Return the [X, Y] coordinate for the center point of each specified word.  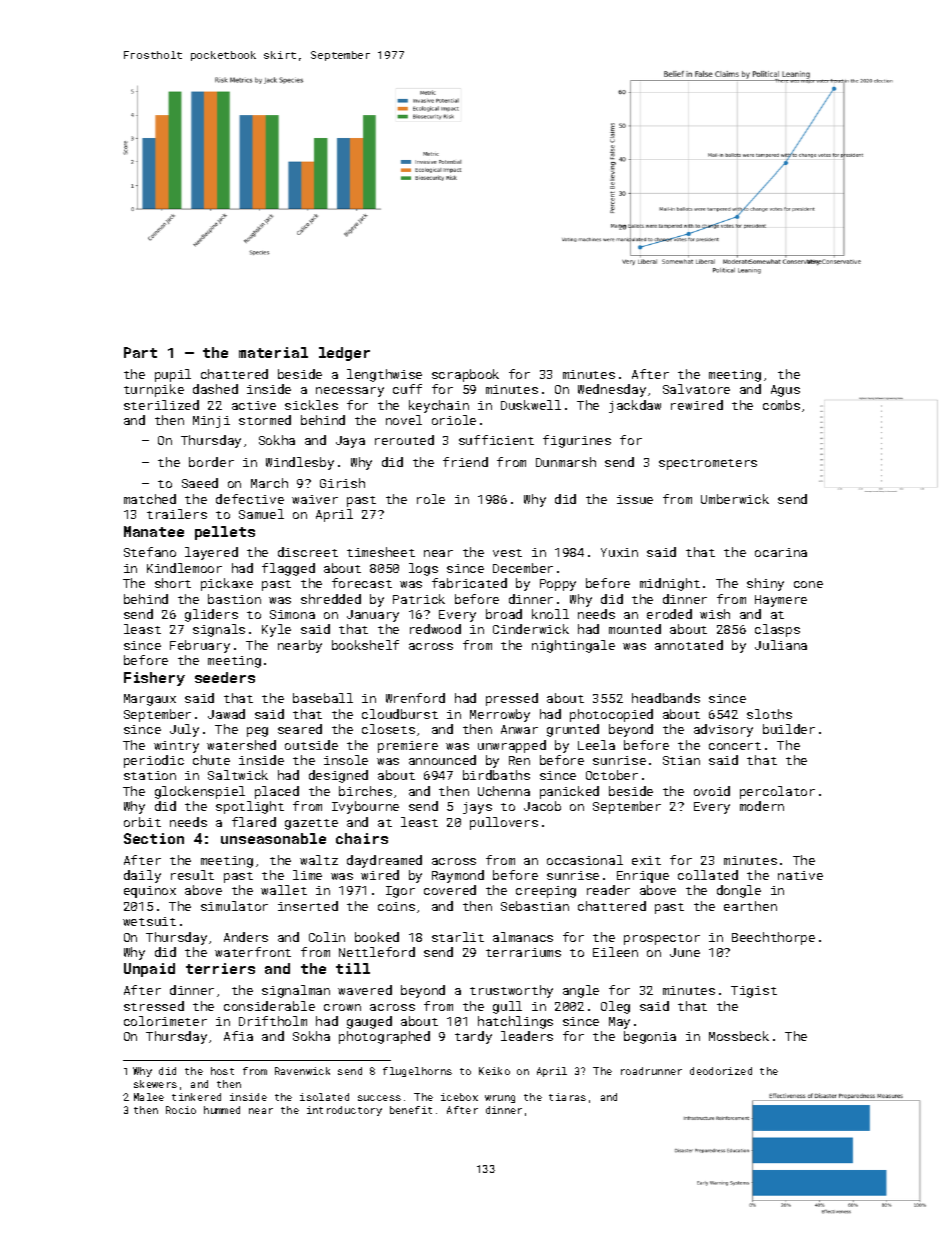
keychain [439, 406]
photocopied [611, 715]
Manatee [154, 531]
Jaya [350, 442]
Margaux [150, 700]
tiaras [567, 1097]
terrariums [523, 952]
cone [808, 584]
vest [507, 553]
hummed [222, 1110]
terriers [220, 968]
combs [781, 405]
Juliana [781, 645]
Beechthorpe [773, 938]
